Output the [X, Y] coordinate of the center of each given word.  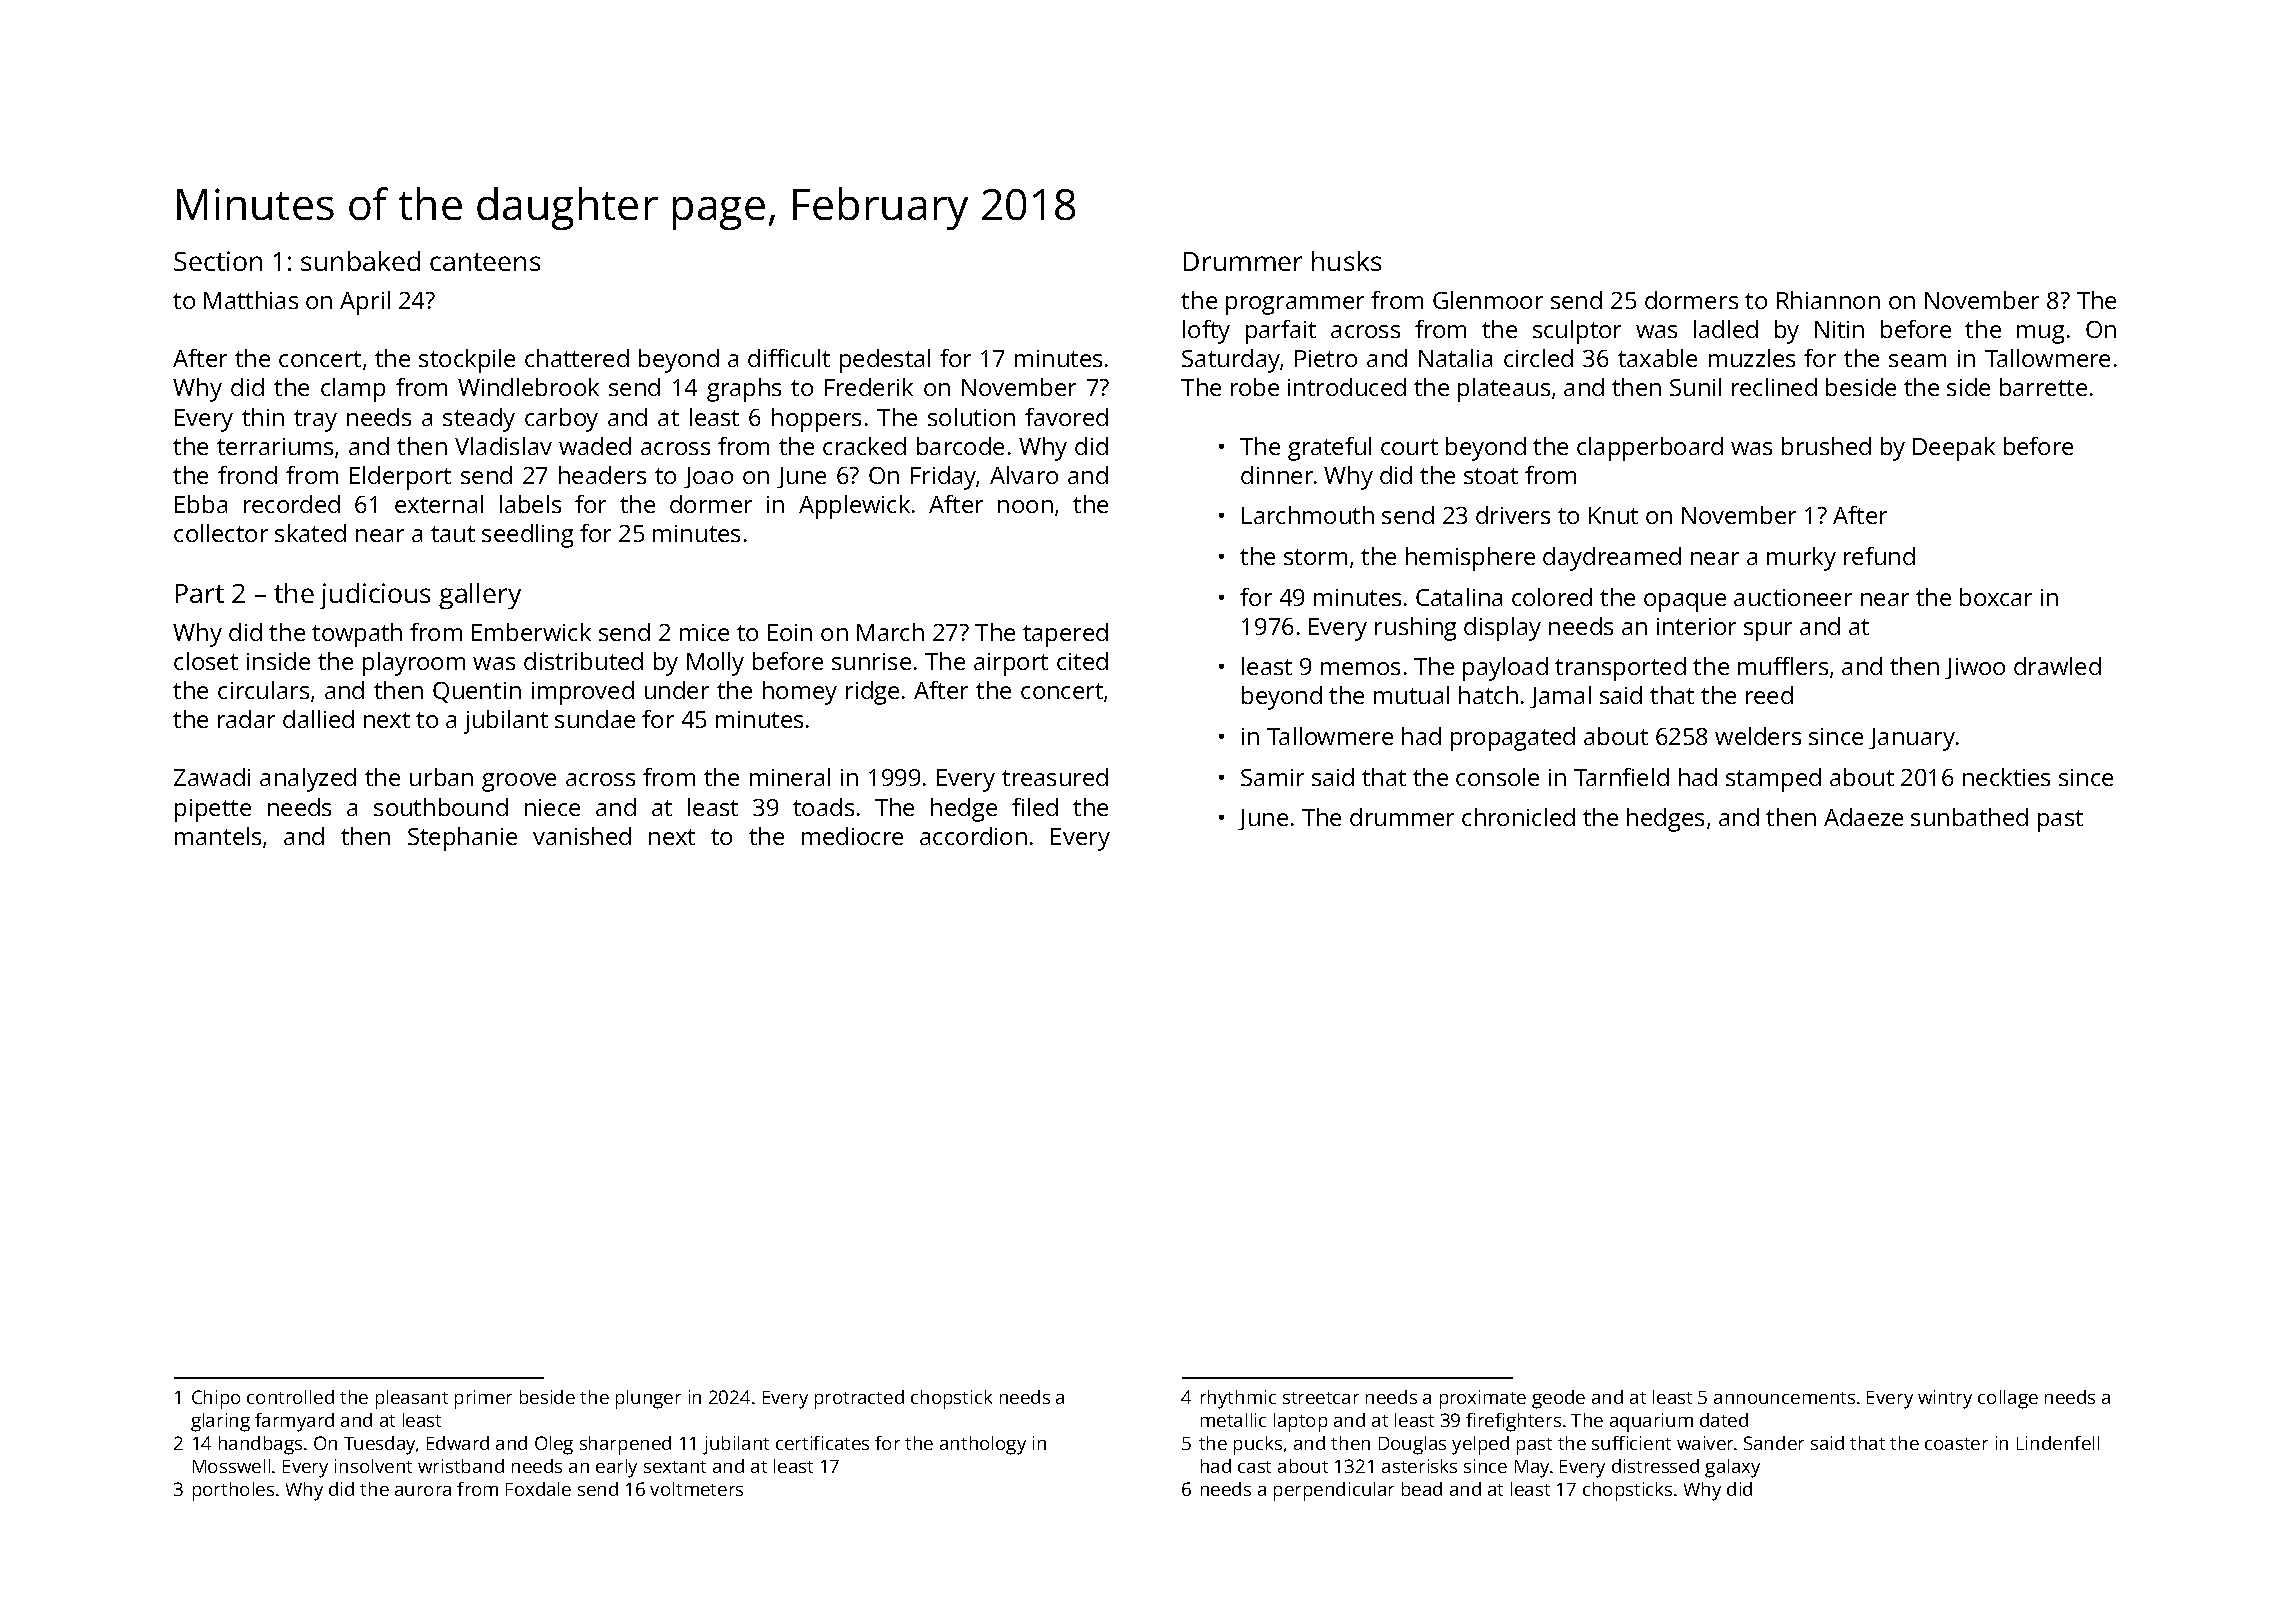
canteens [485, 262]
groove [519, 782]
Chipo [216, 1399]
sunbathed [1969, 817]
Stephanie [462, 839]
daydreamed [1612, 559]
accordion [973, 836]
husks [1346, 261]
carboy [561, 420]
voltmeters [696, 1489]
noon [1025, 506]
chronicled [1518, 817]
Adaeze [1863, 817]
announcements [1784, 1398]
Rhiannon [1828, 300]
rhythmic [1238, 1399]
